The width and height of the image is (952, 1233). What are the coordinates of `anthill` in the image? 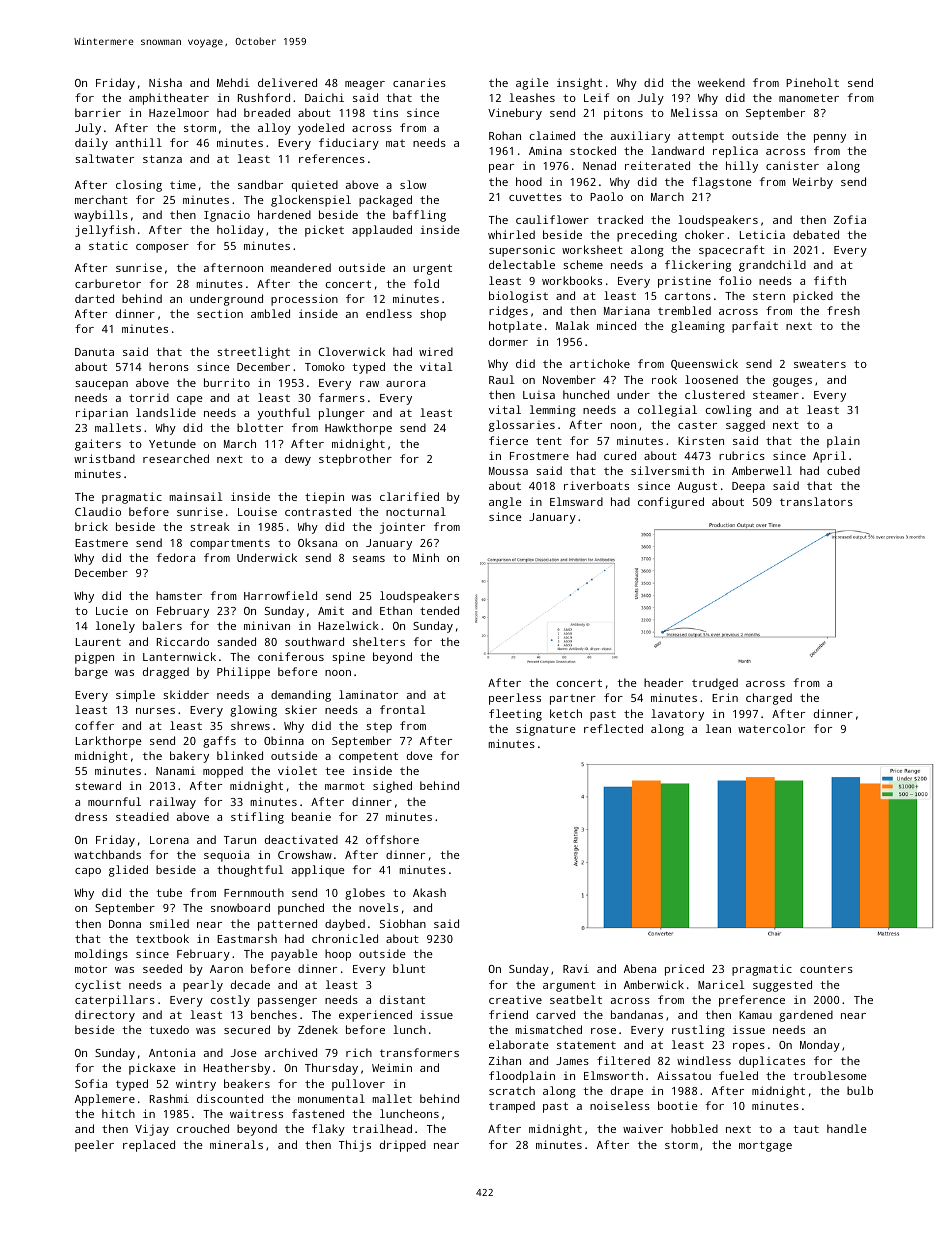 It's located at (139, 142).
